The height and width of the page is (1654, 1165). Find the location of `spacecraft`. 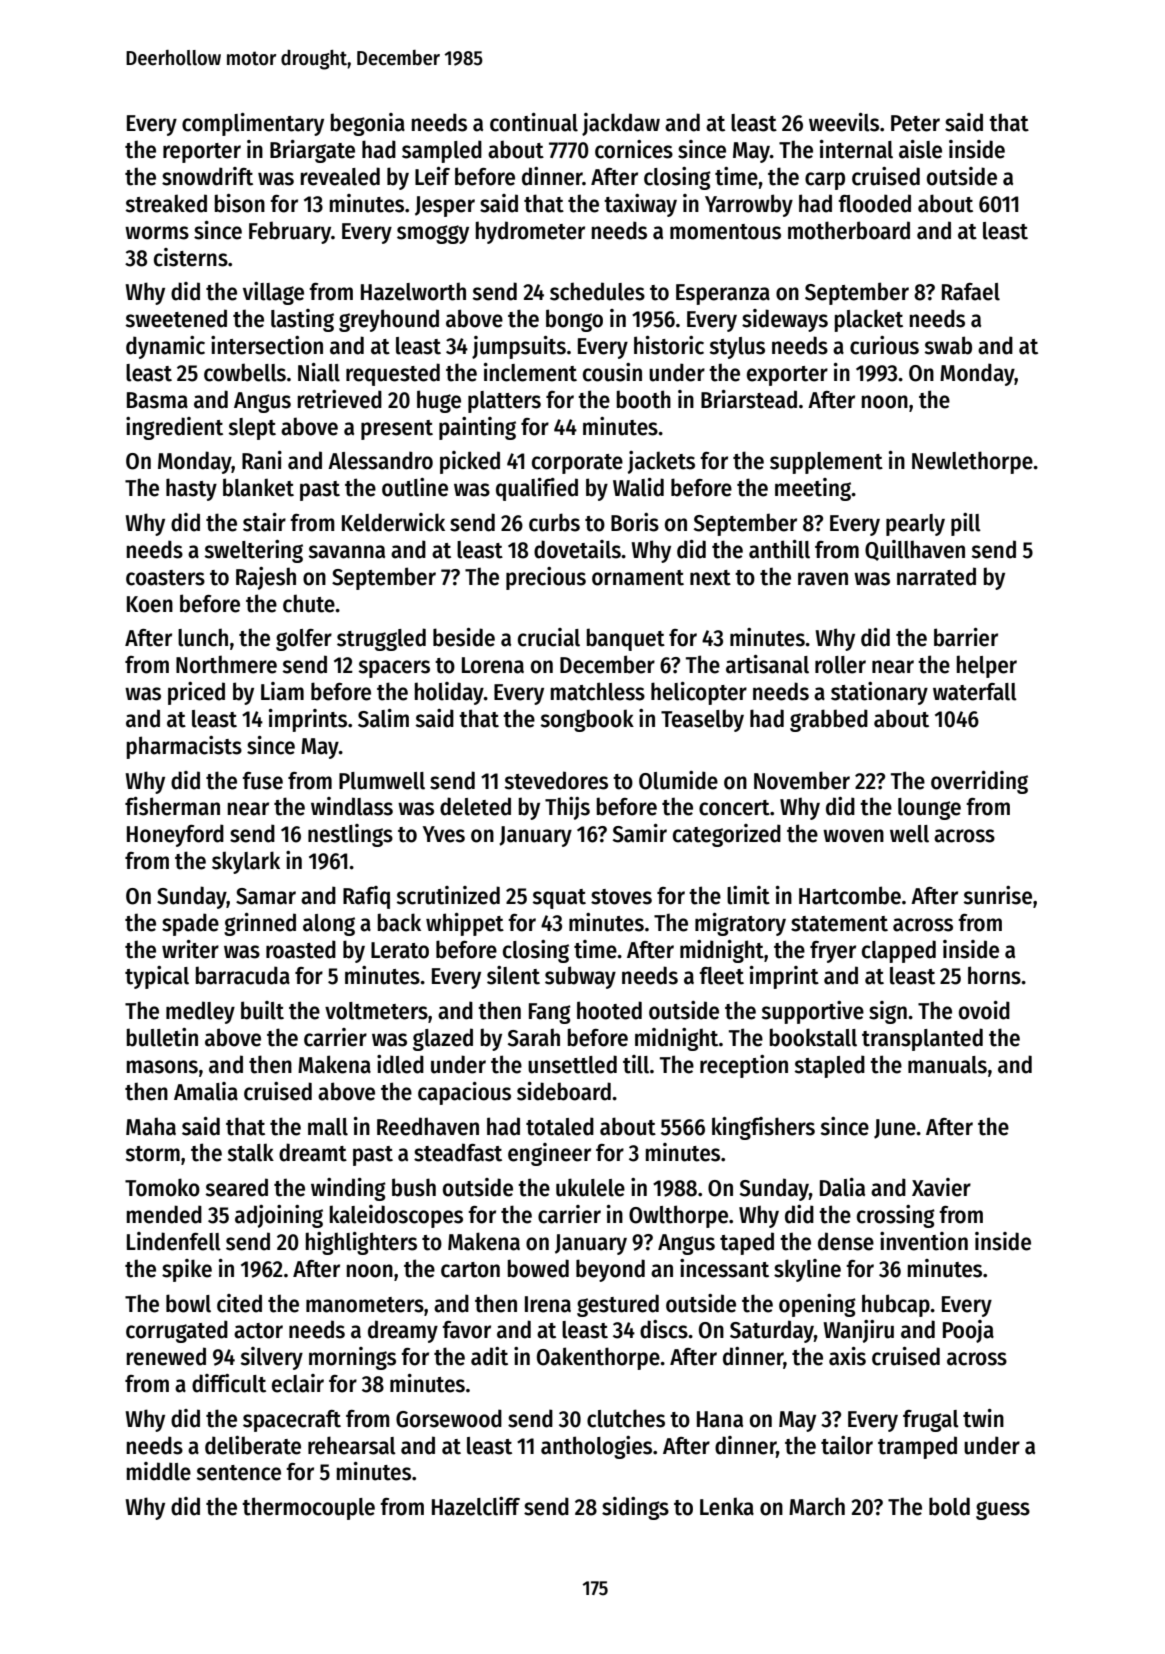

spacecraft is located at coordinates (292, 1421).
